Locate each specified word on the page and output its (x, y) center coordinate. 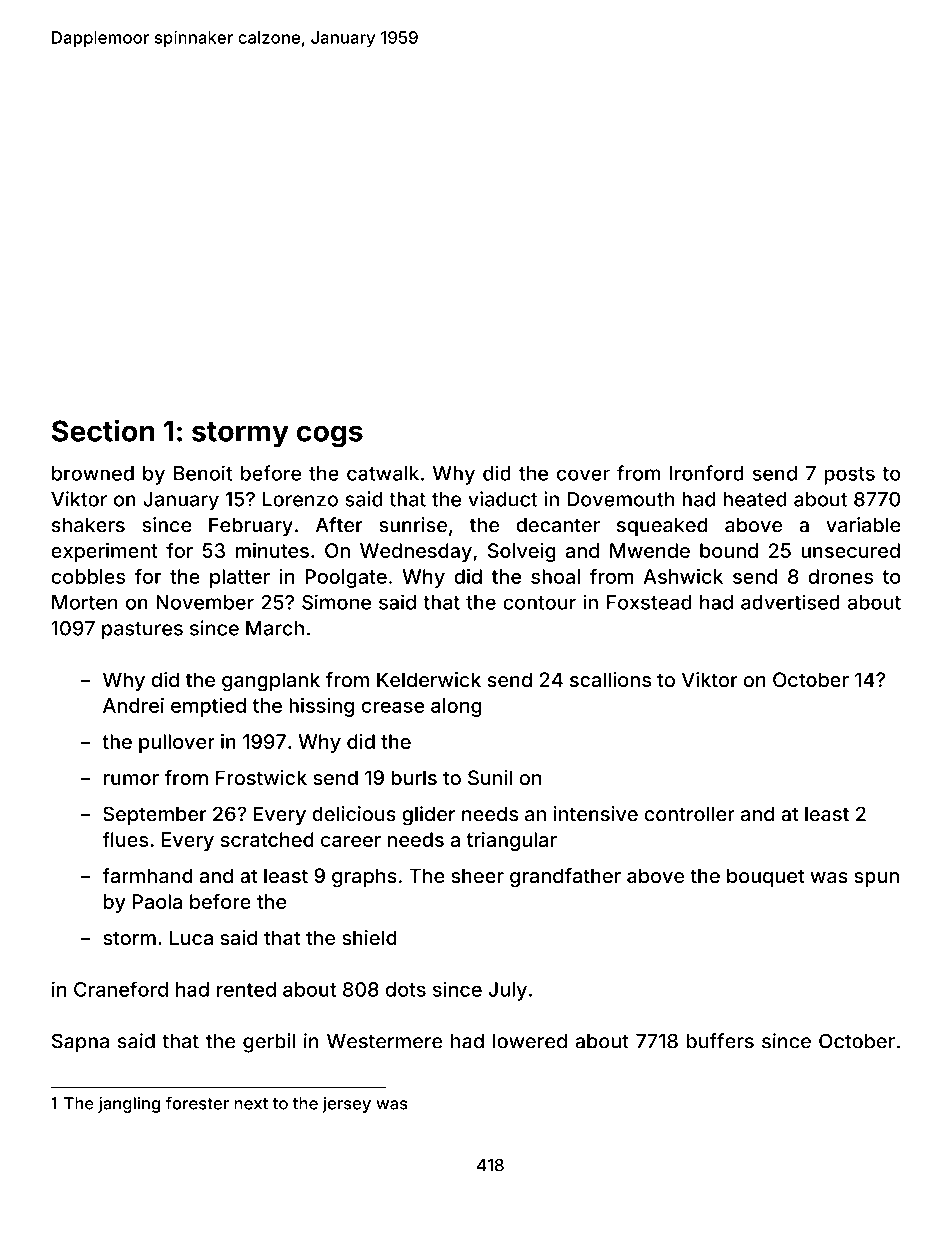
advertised (790, 602)
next (251, 1104)
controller (690, 814)
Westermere (384, 1041)
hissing (321, 707)
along (456, 707)
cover (583, 475)
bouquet (765, 877)
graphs (364, 878)
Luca (191, 937)
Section (103, 430)
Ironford (707, 473)
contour (539, 603)
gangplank (271, 682)
